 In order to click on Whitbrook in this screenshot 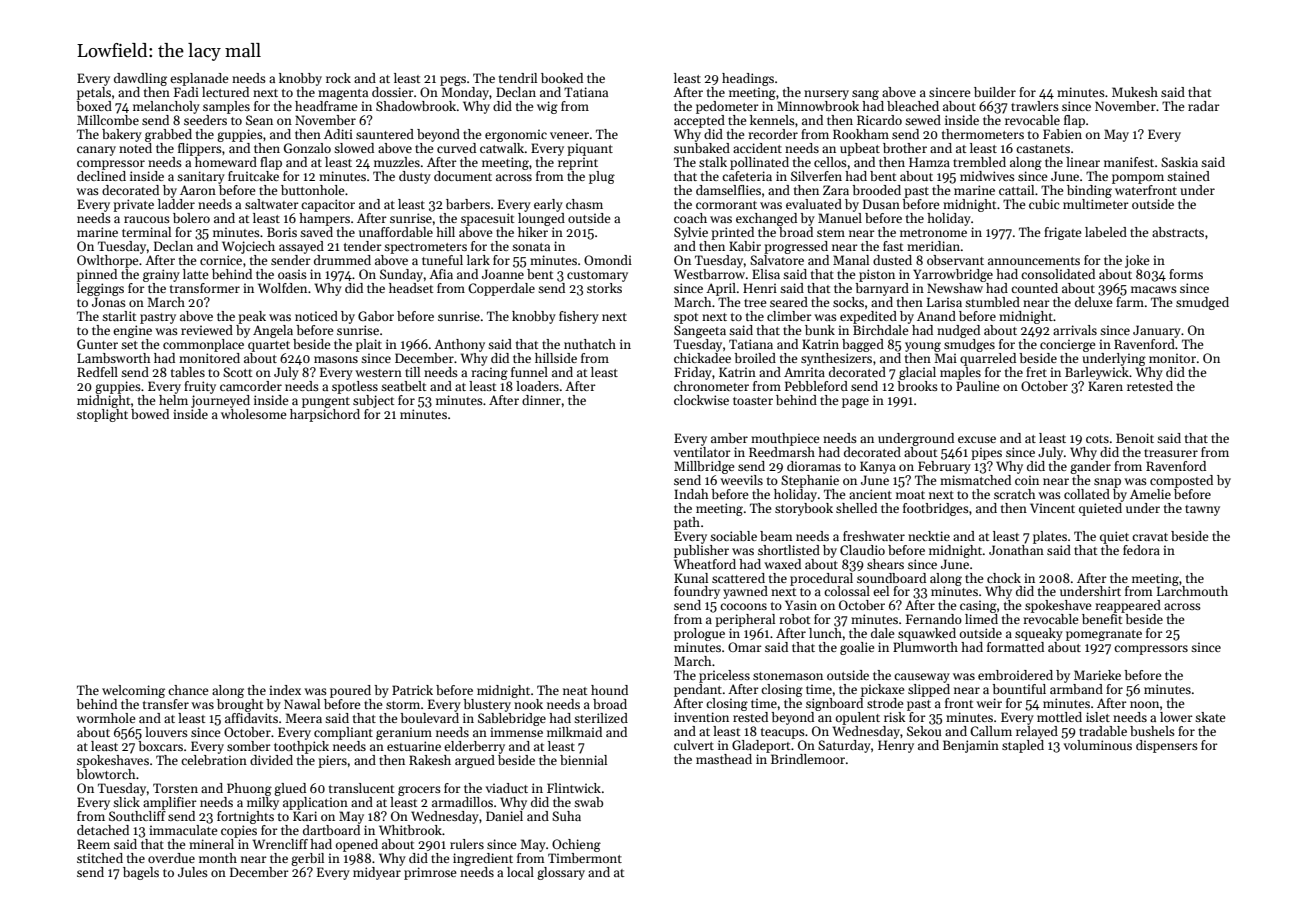, I will do `click(410, 830)`.
